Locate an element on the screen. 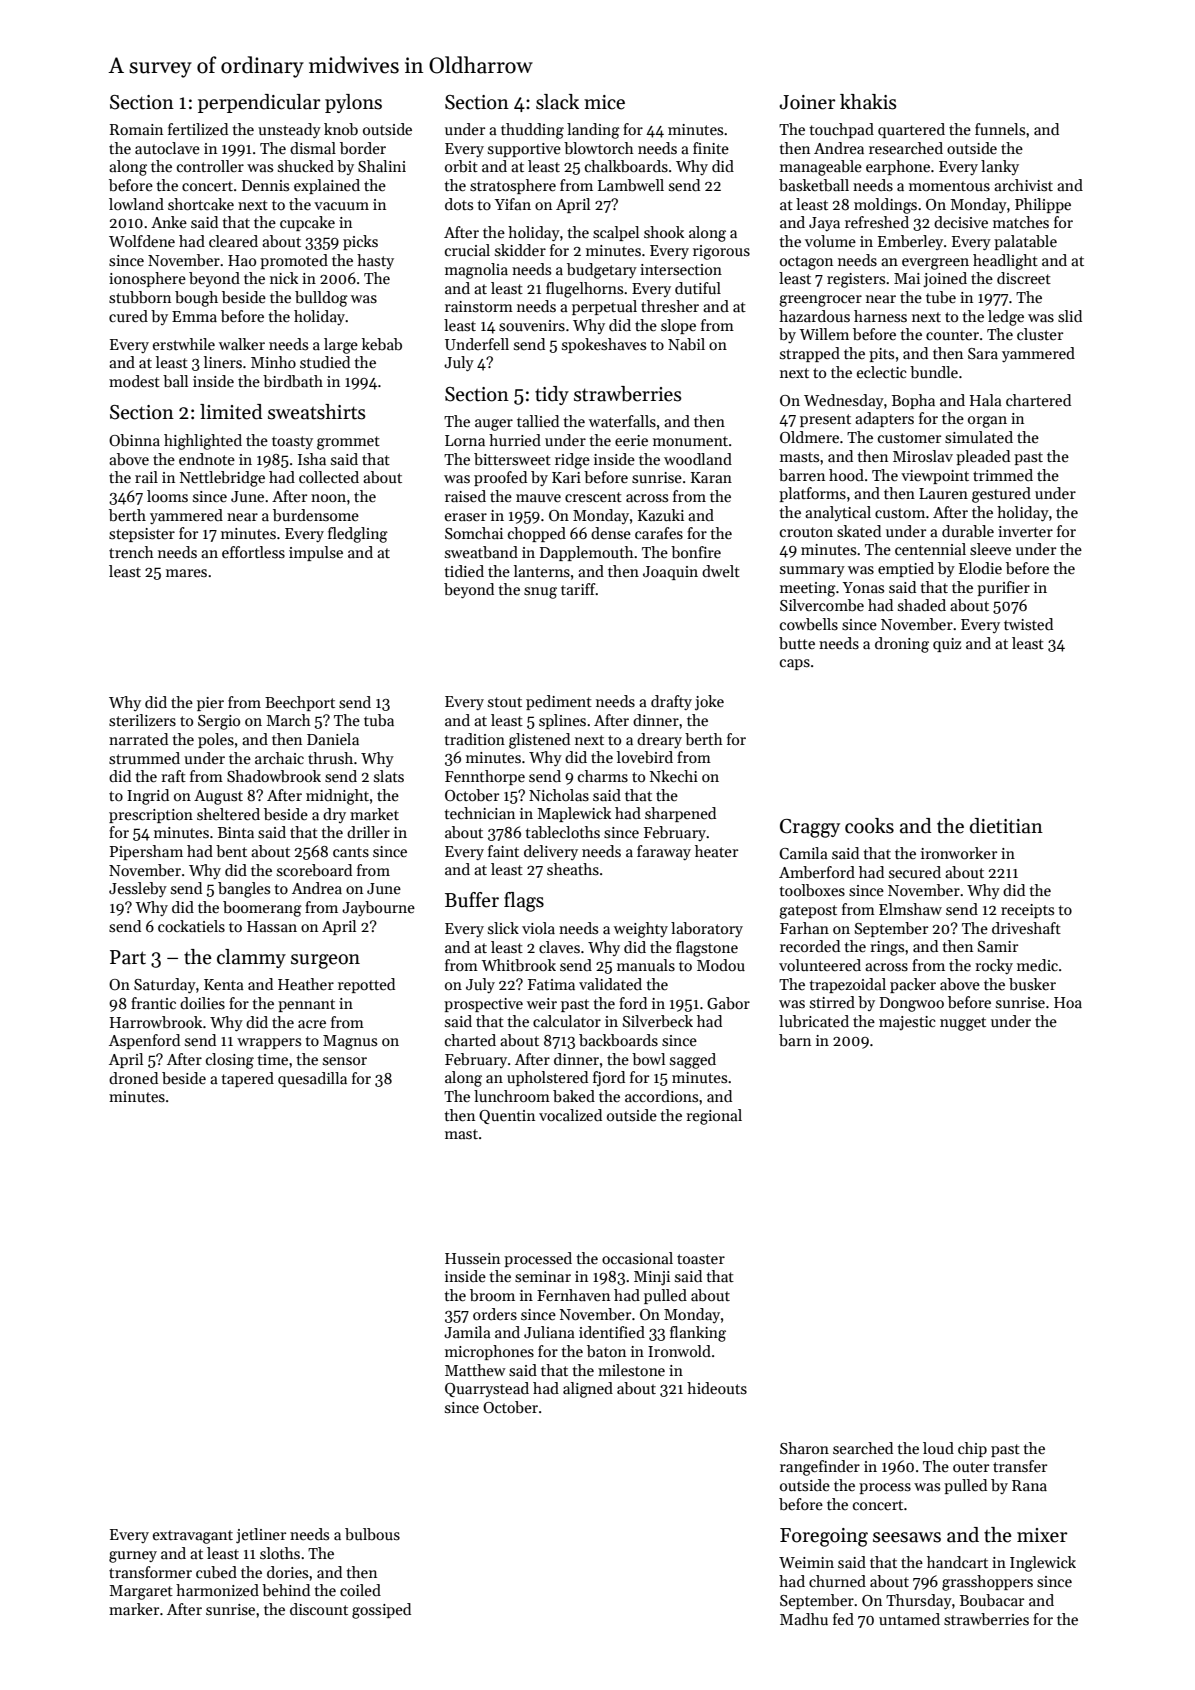  midnight is located at coordinates (337, 797).
